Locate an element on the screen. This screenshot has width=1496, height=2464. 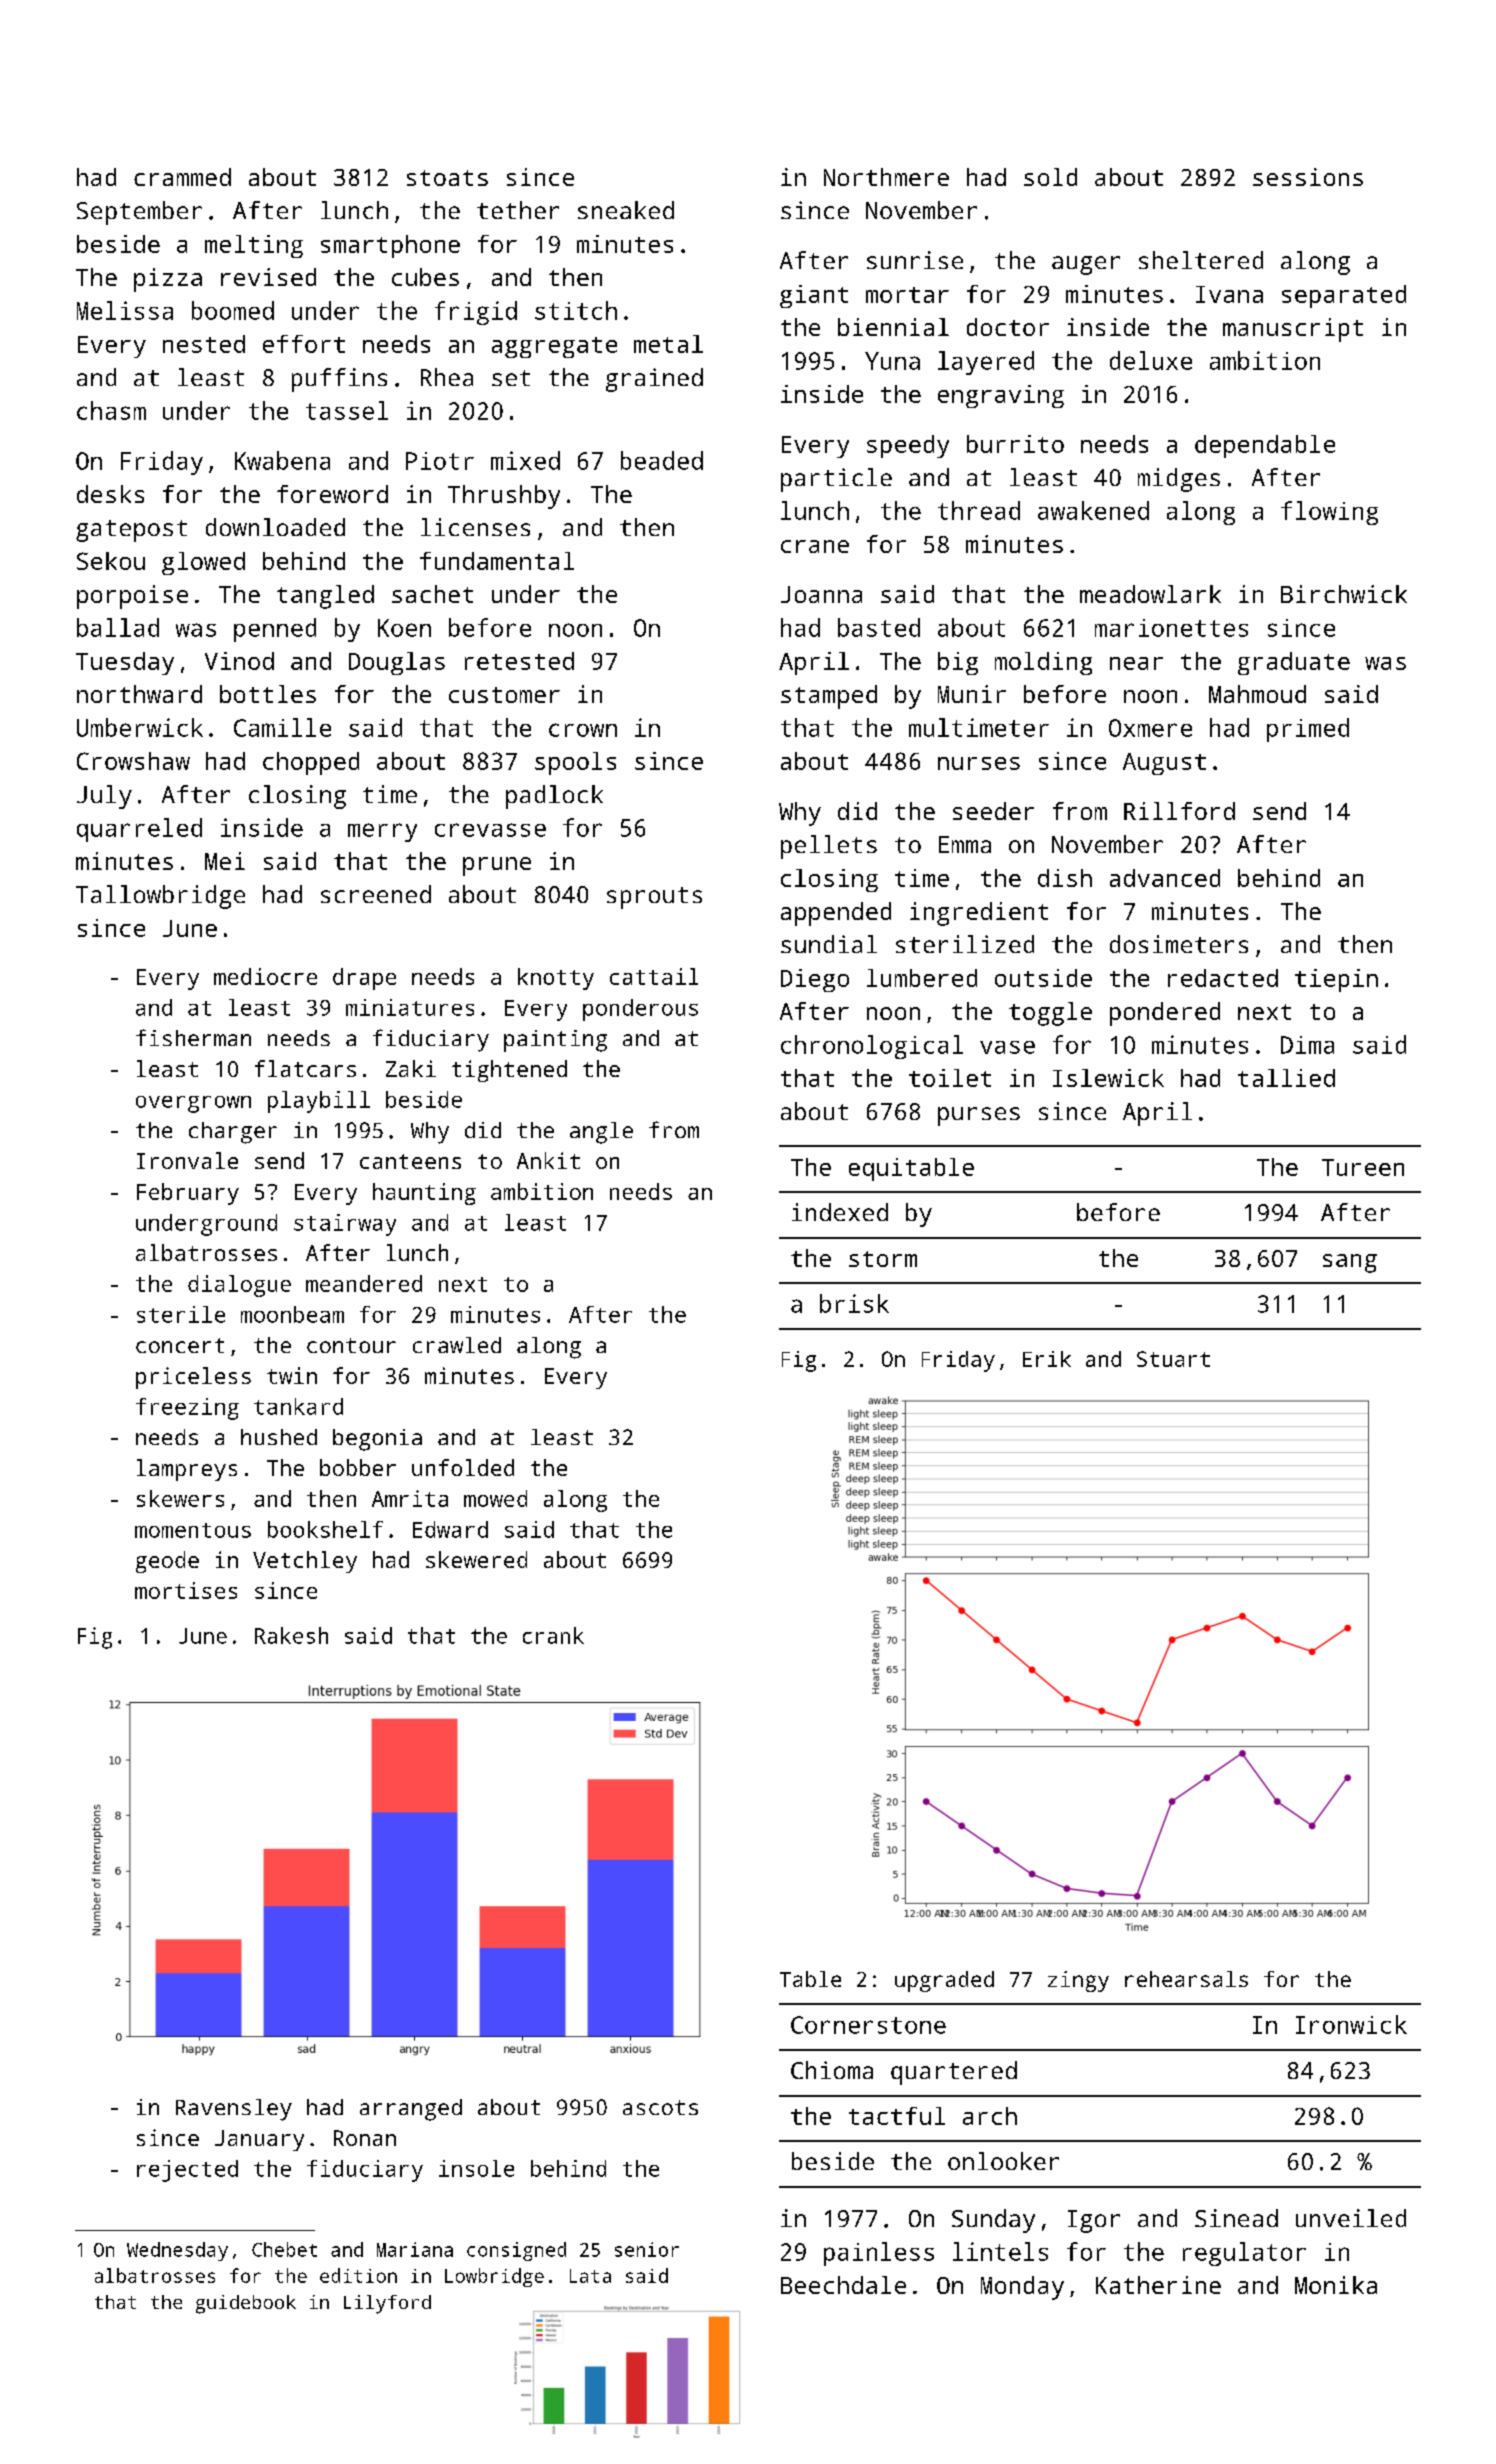
freezing is located at coordinates (187, 1409).
